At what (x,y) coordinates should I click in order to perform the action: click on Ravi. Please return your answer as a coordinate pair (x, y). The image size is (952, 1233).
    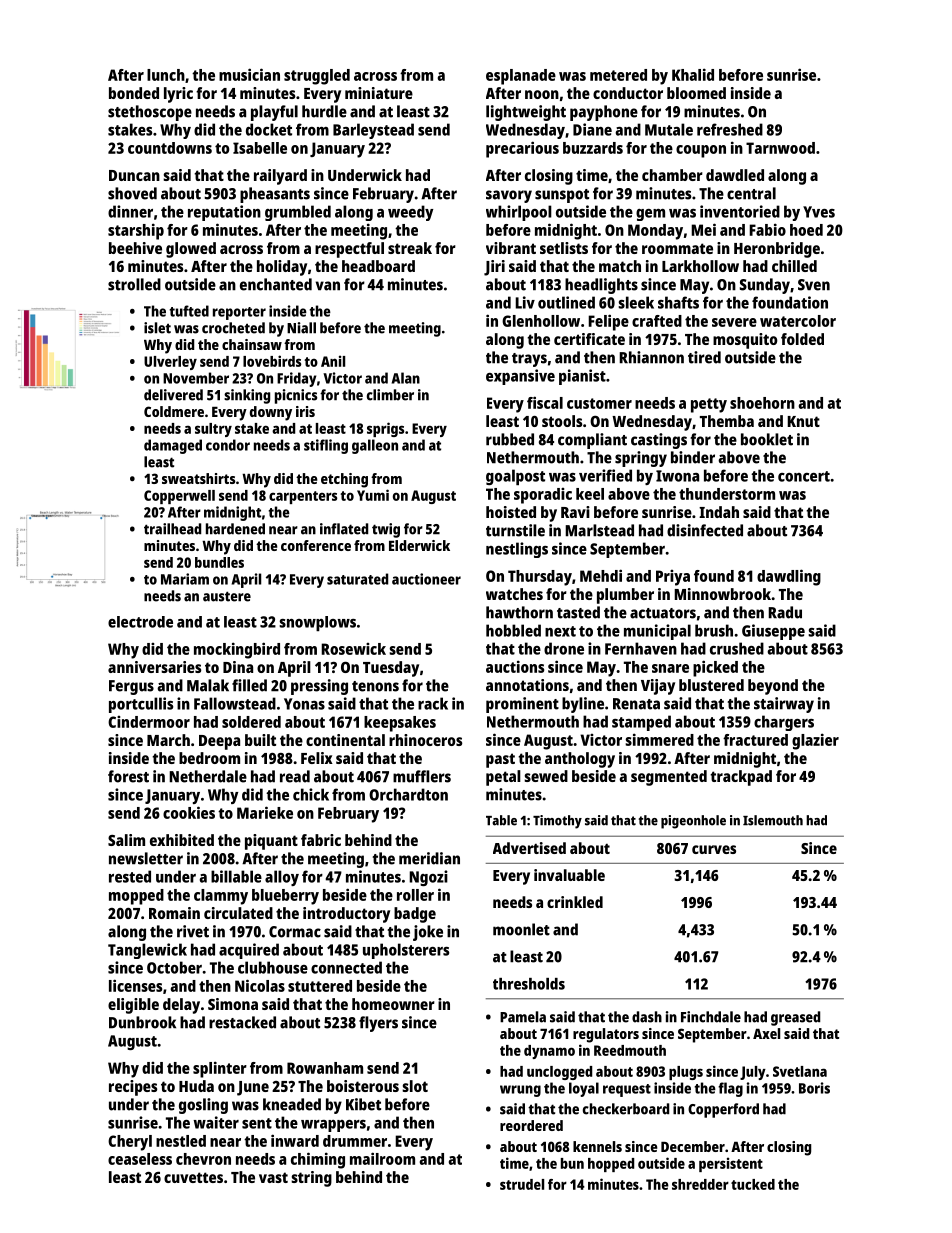
    Looking at the image, I should click on (575, 512).
